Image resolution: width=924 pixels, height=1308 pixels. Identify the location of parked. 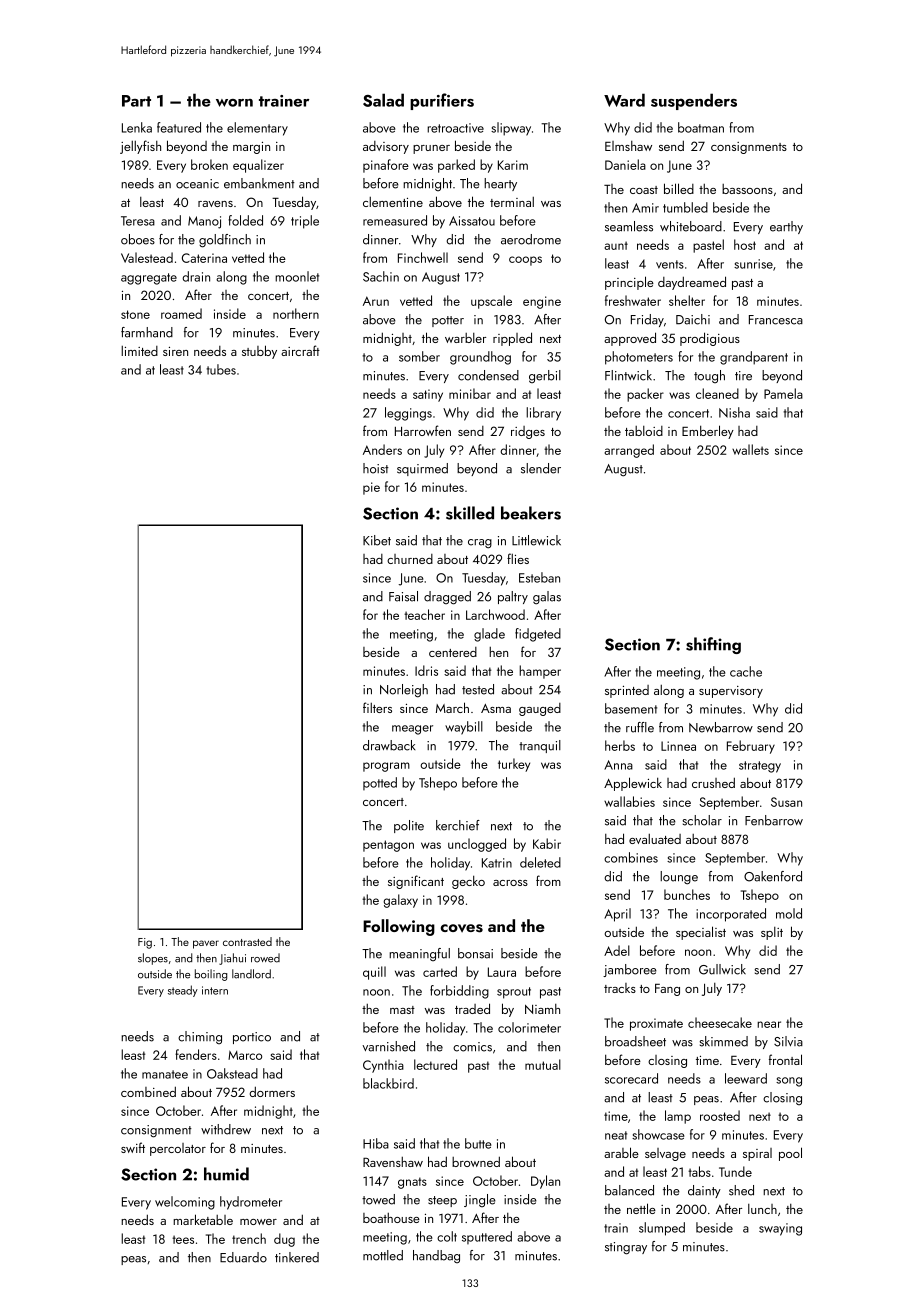
(456, 166).
